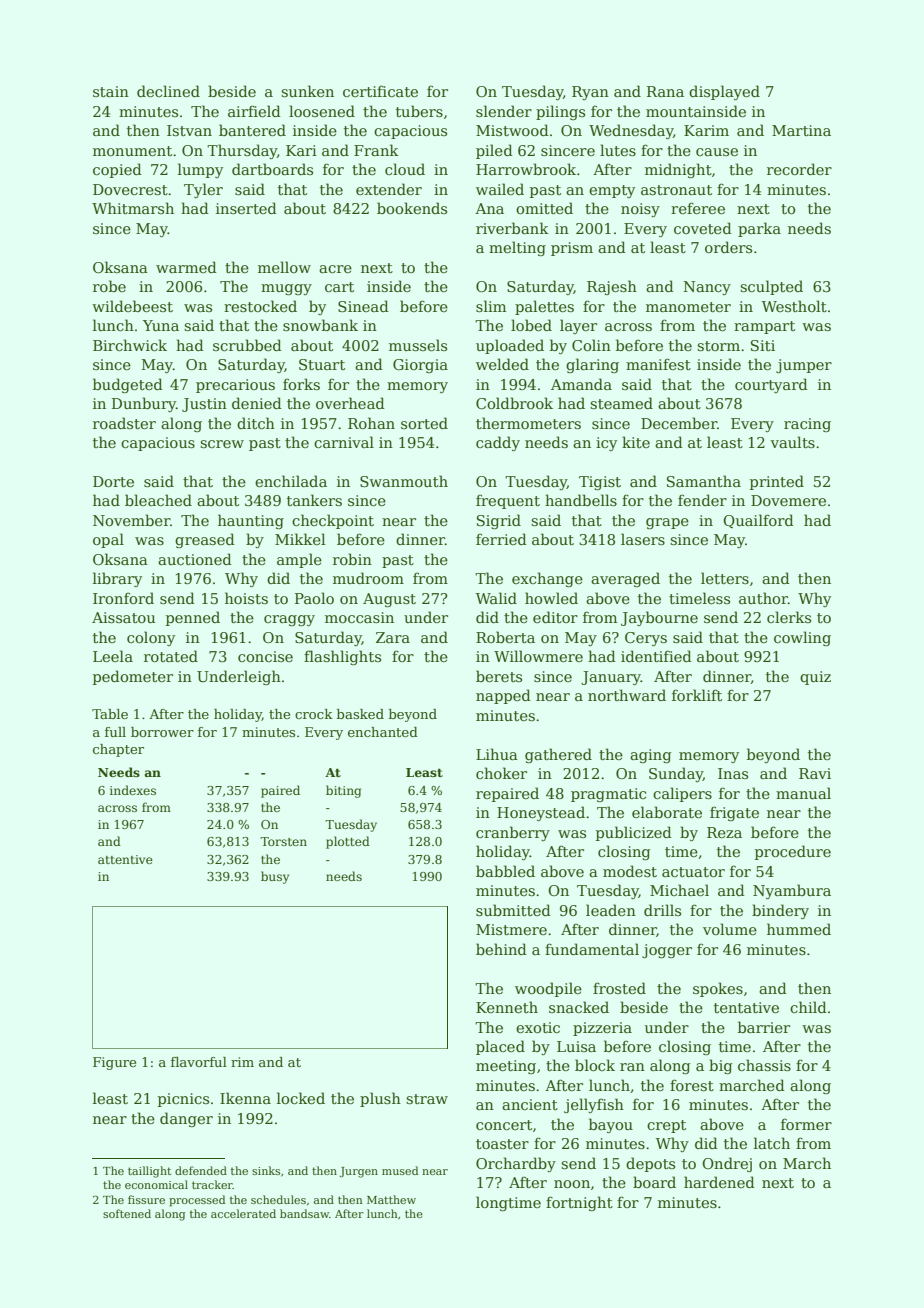  I want to click on racing, so click(807, 425).
